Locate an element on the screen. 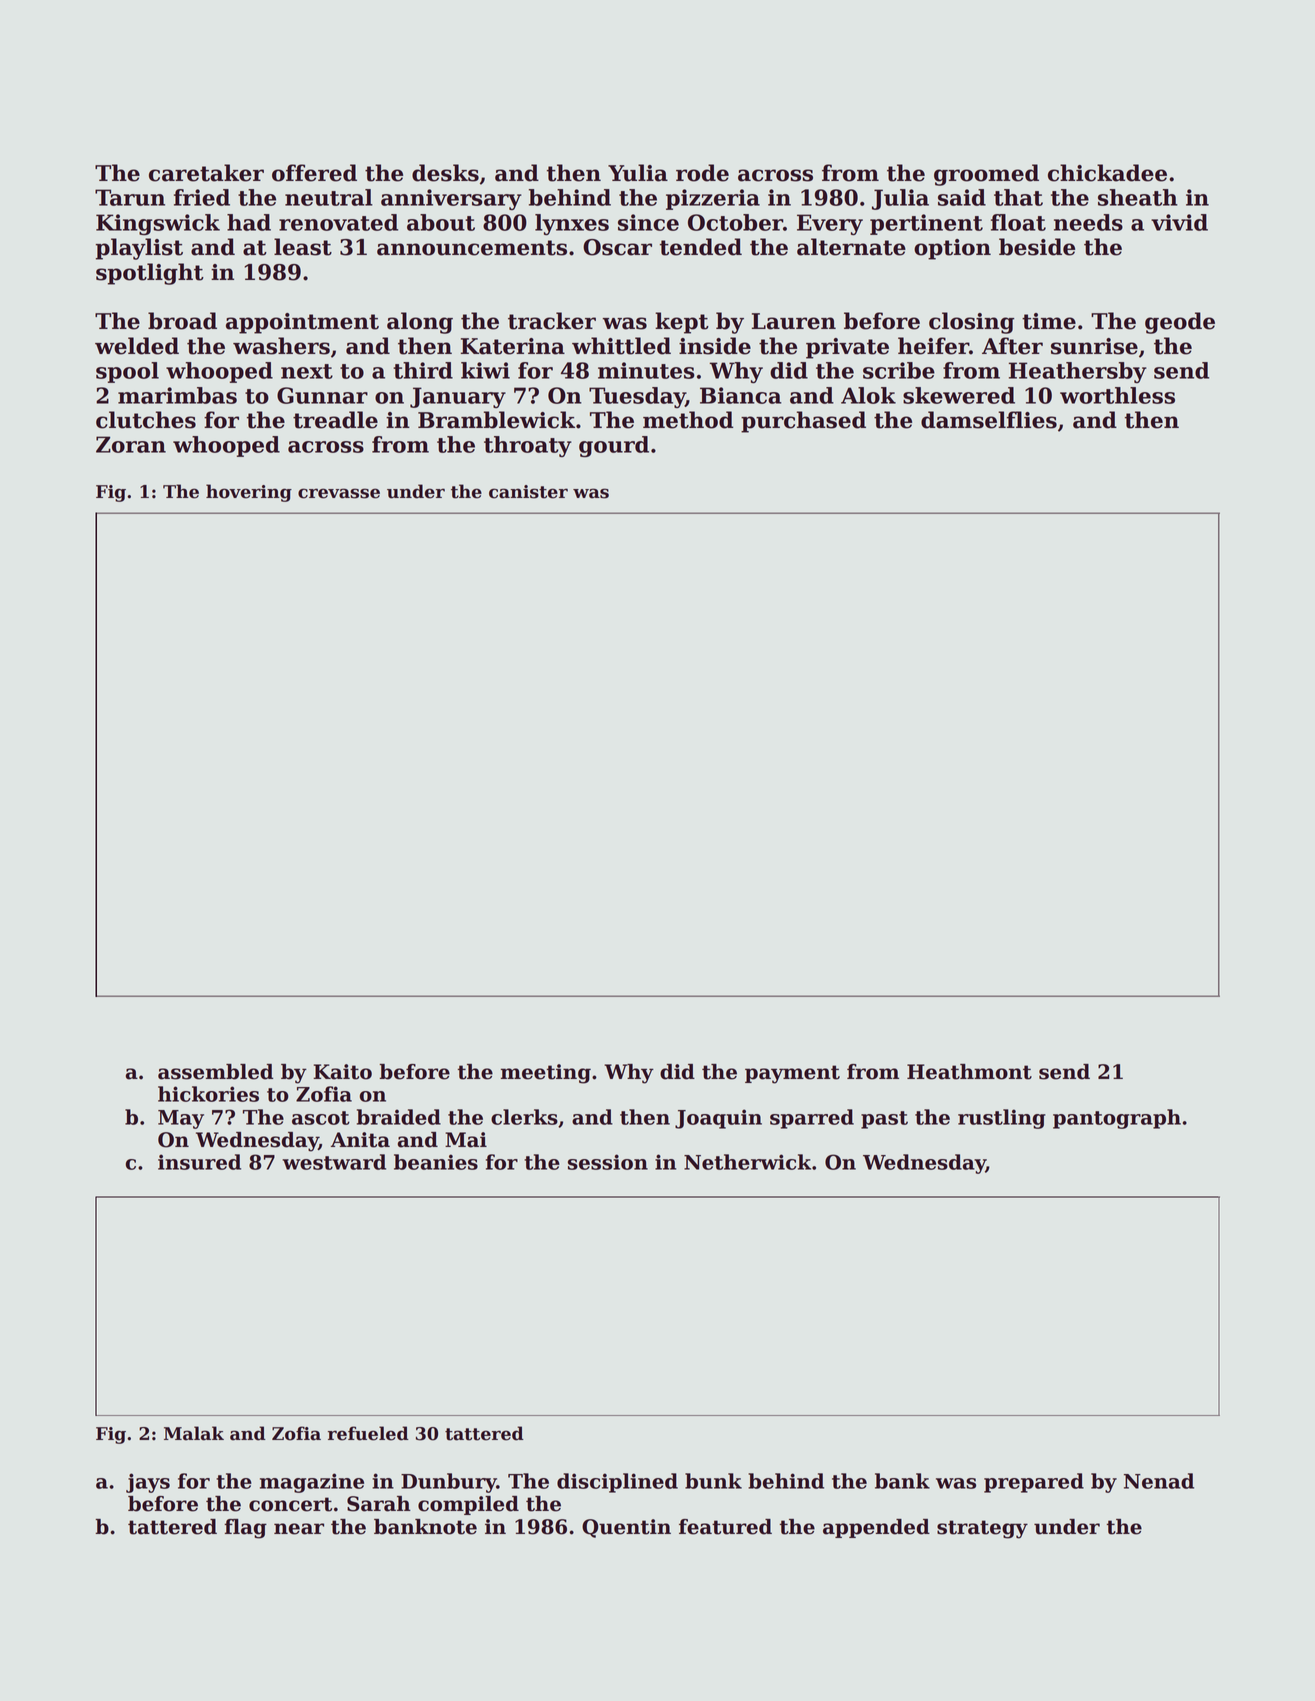  crevasse is located at coordinates (339, 493).
